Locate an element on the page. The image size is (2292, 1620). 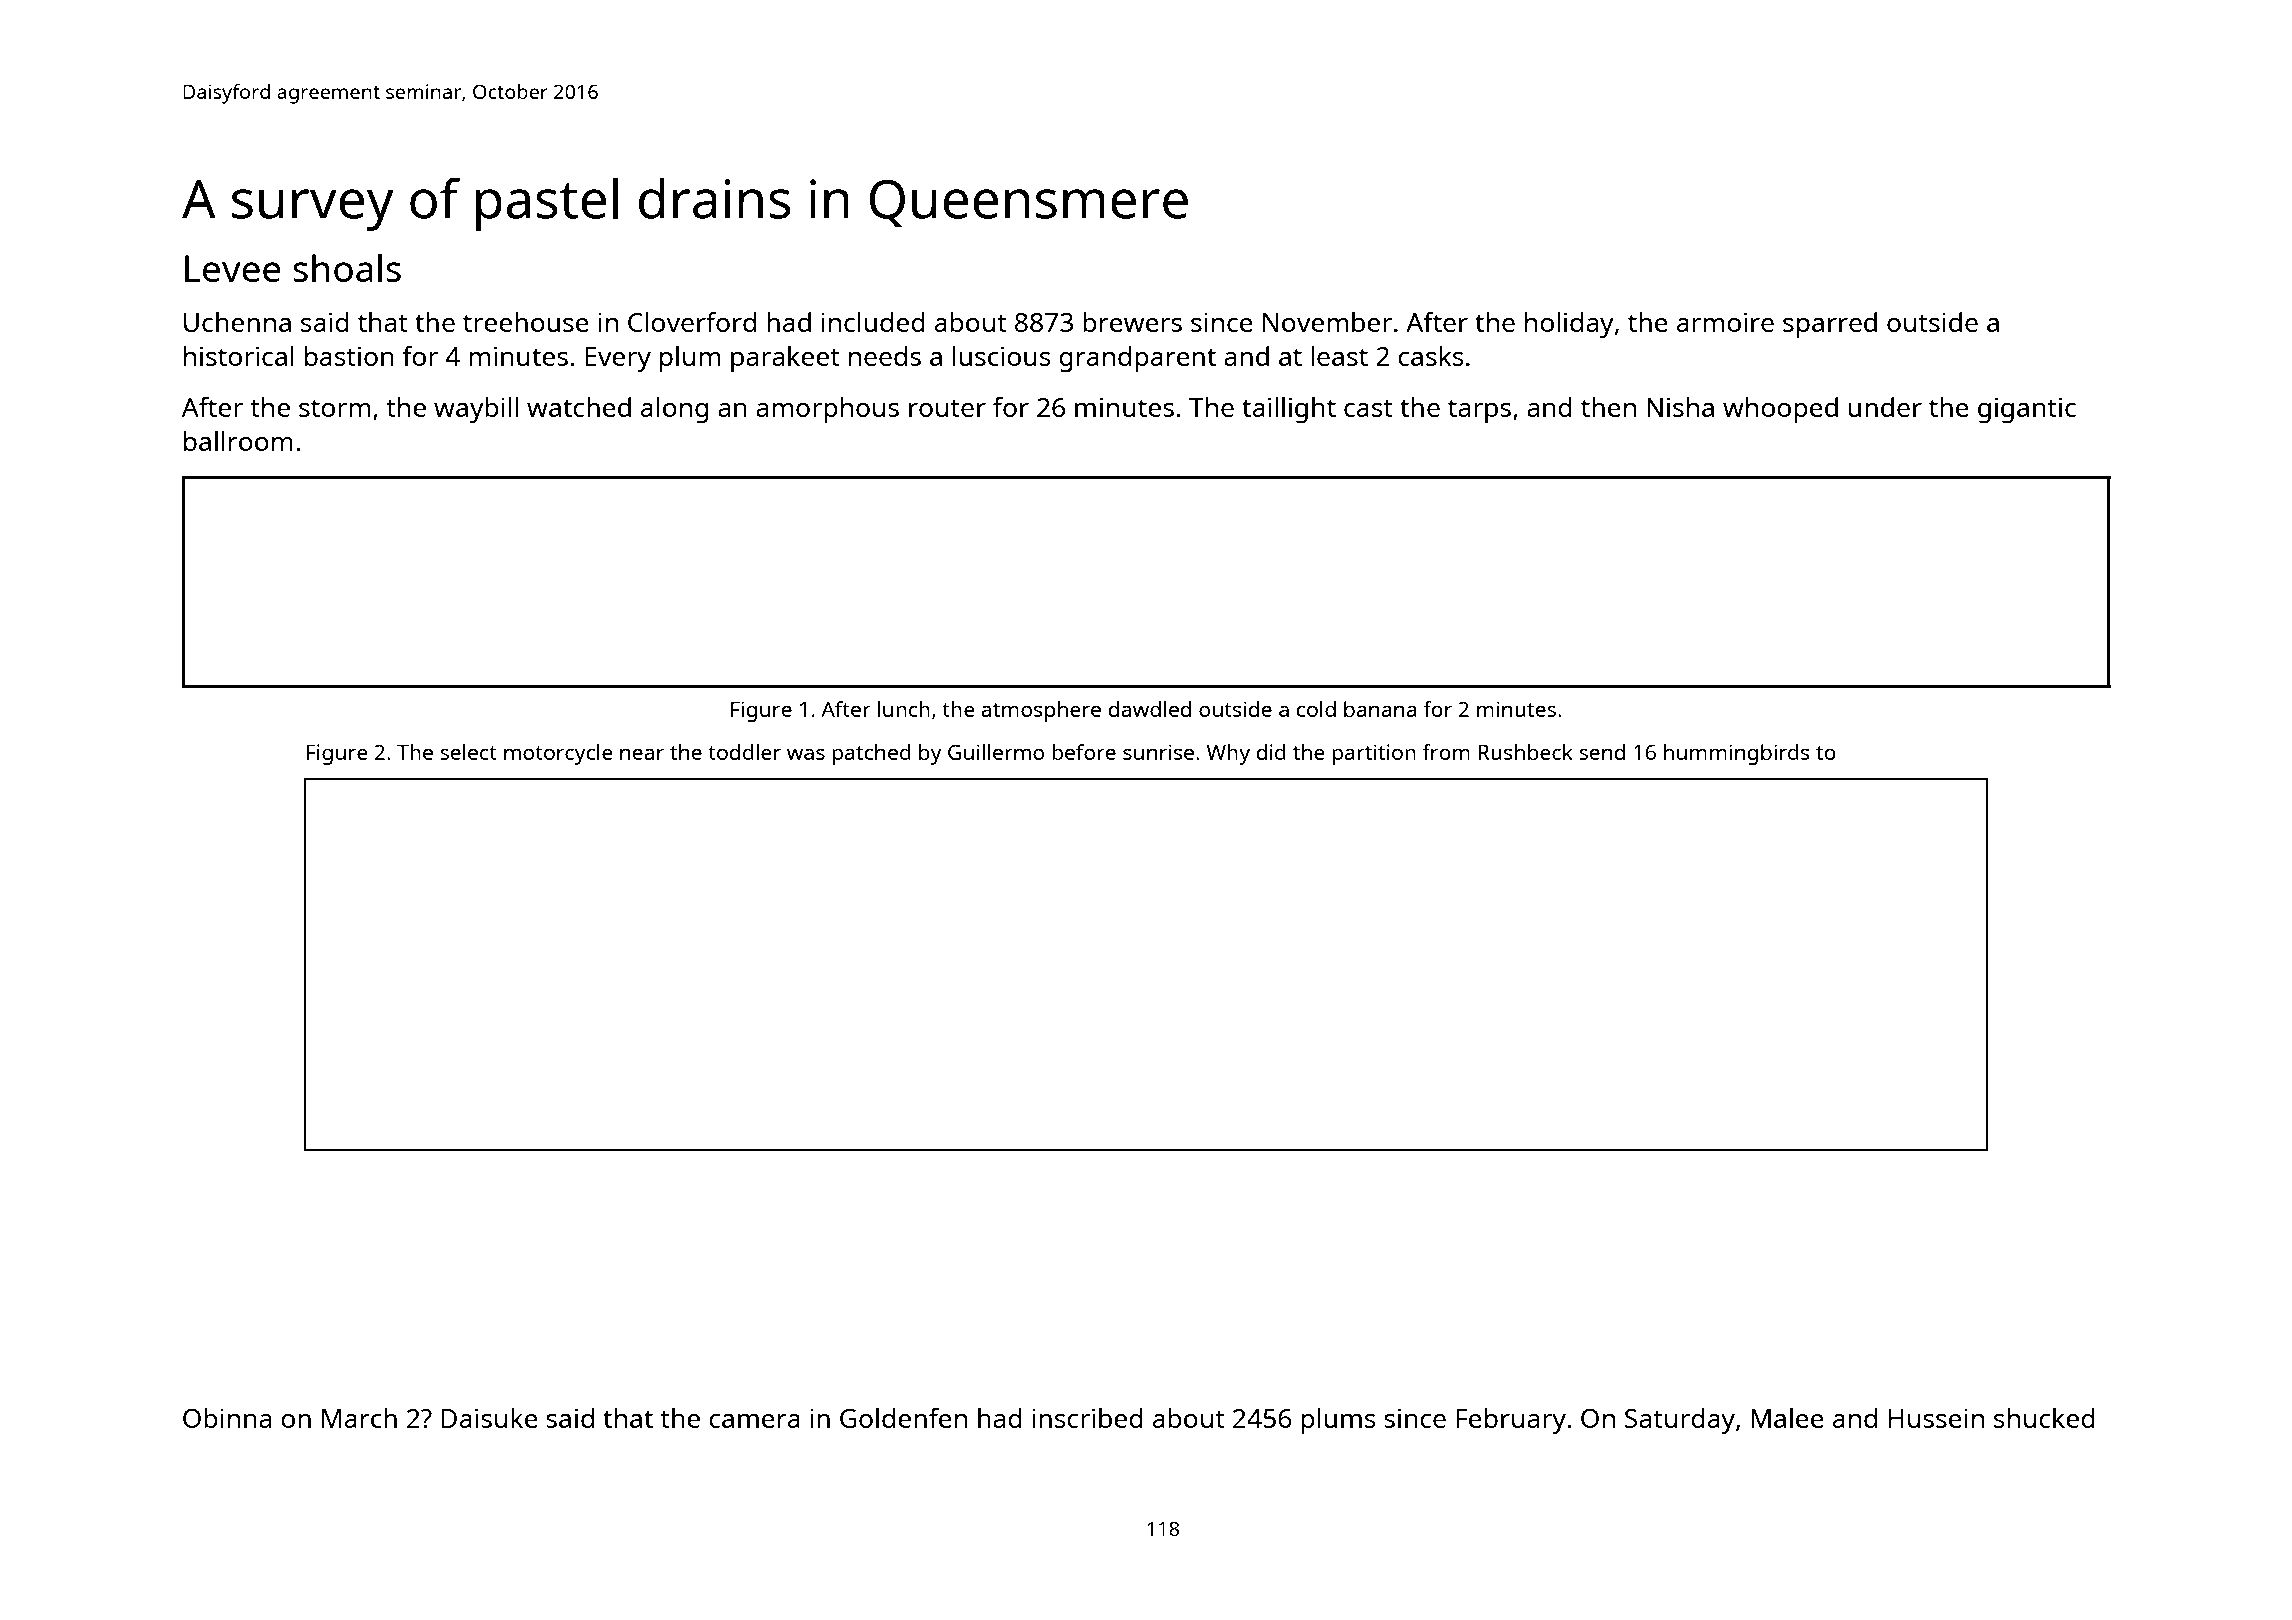
under is located at coordinates (1885, 407).
